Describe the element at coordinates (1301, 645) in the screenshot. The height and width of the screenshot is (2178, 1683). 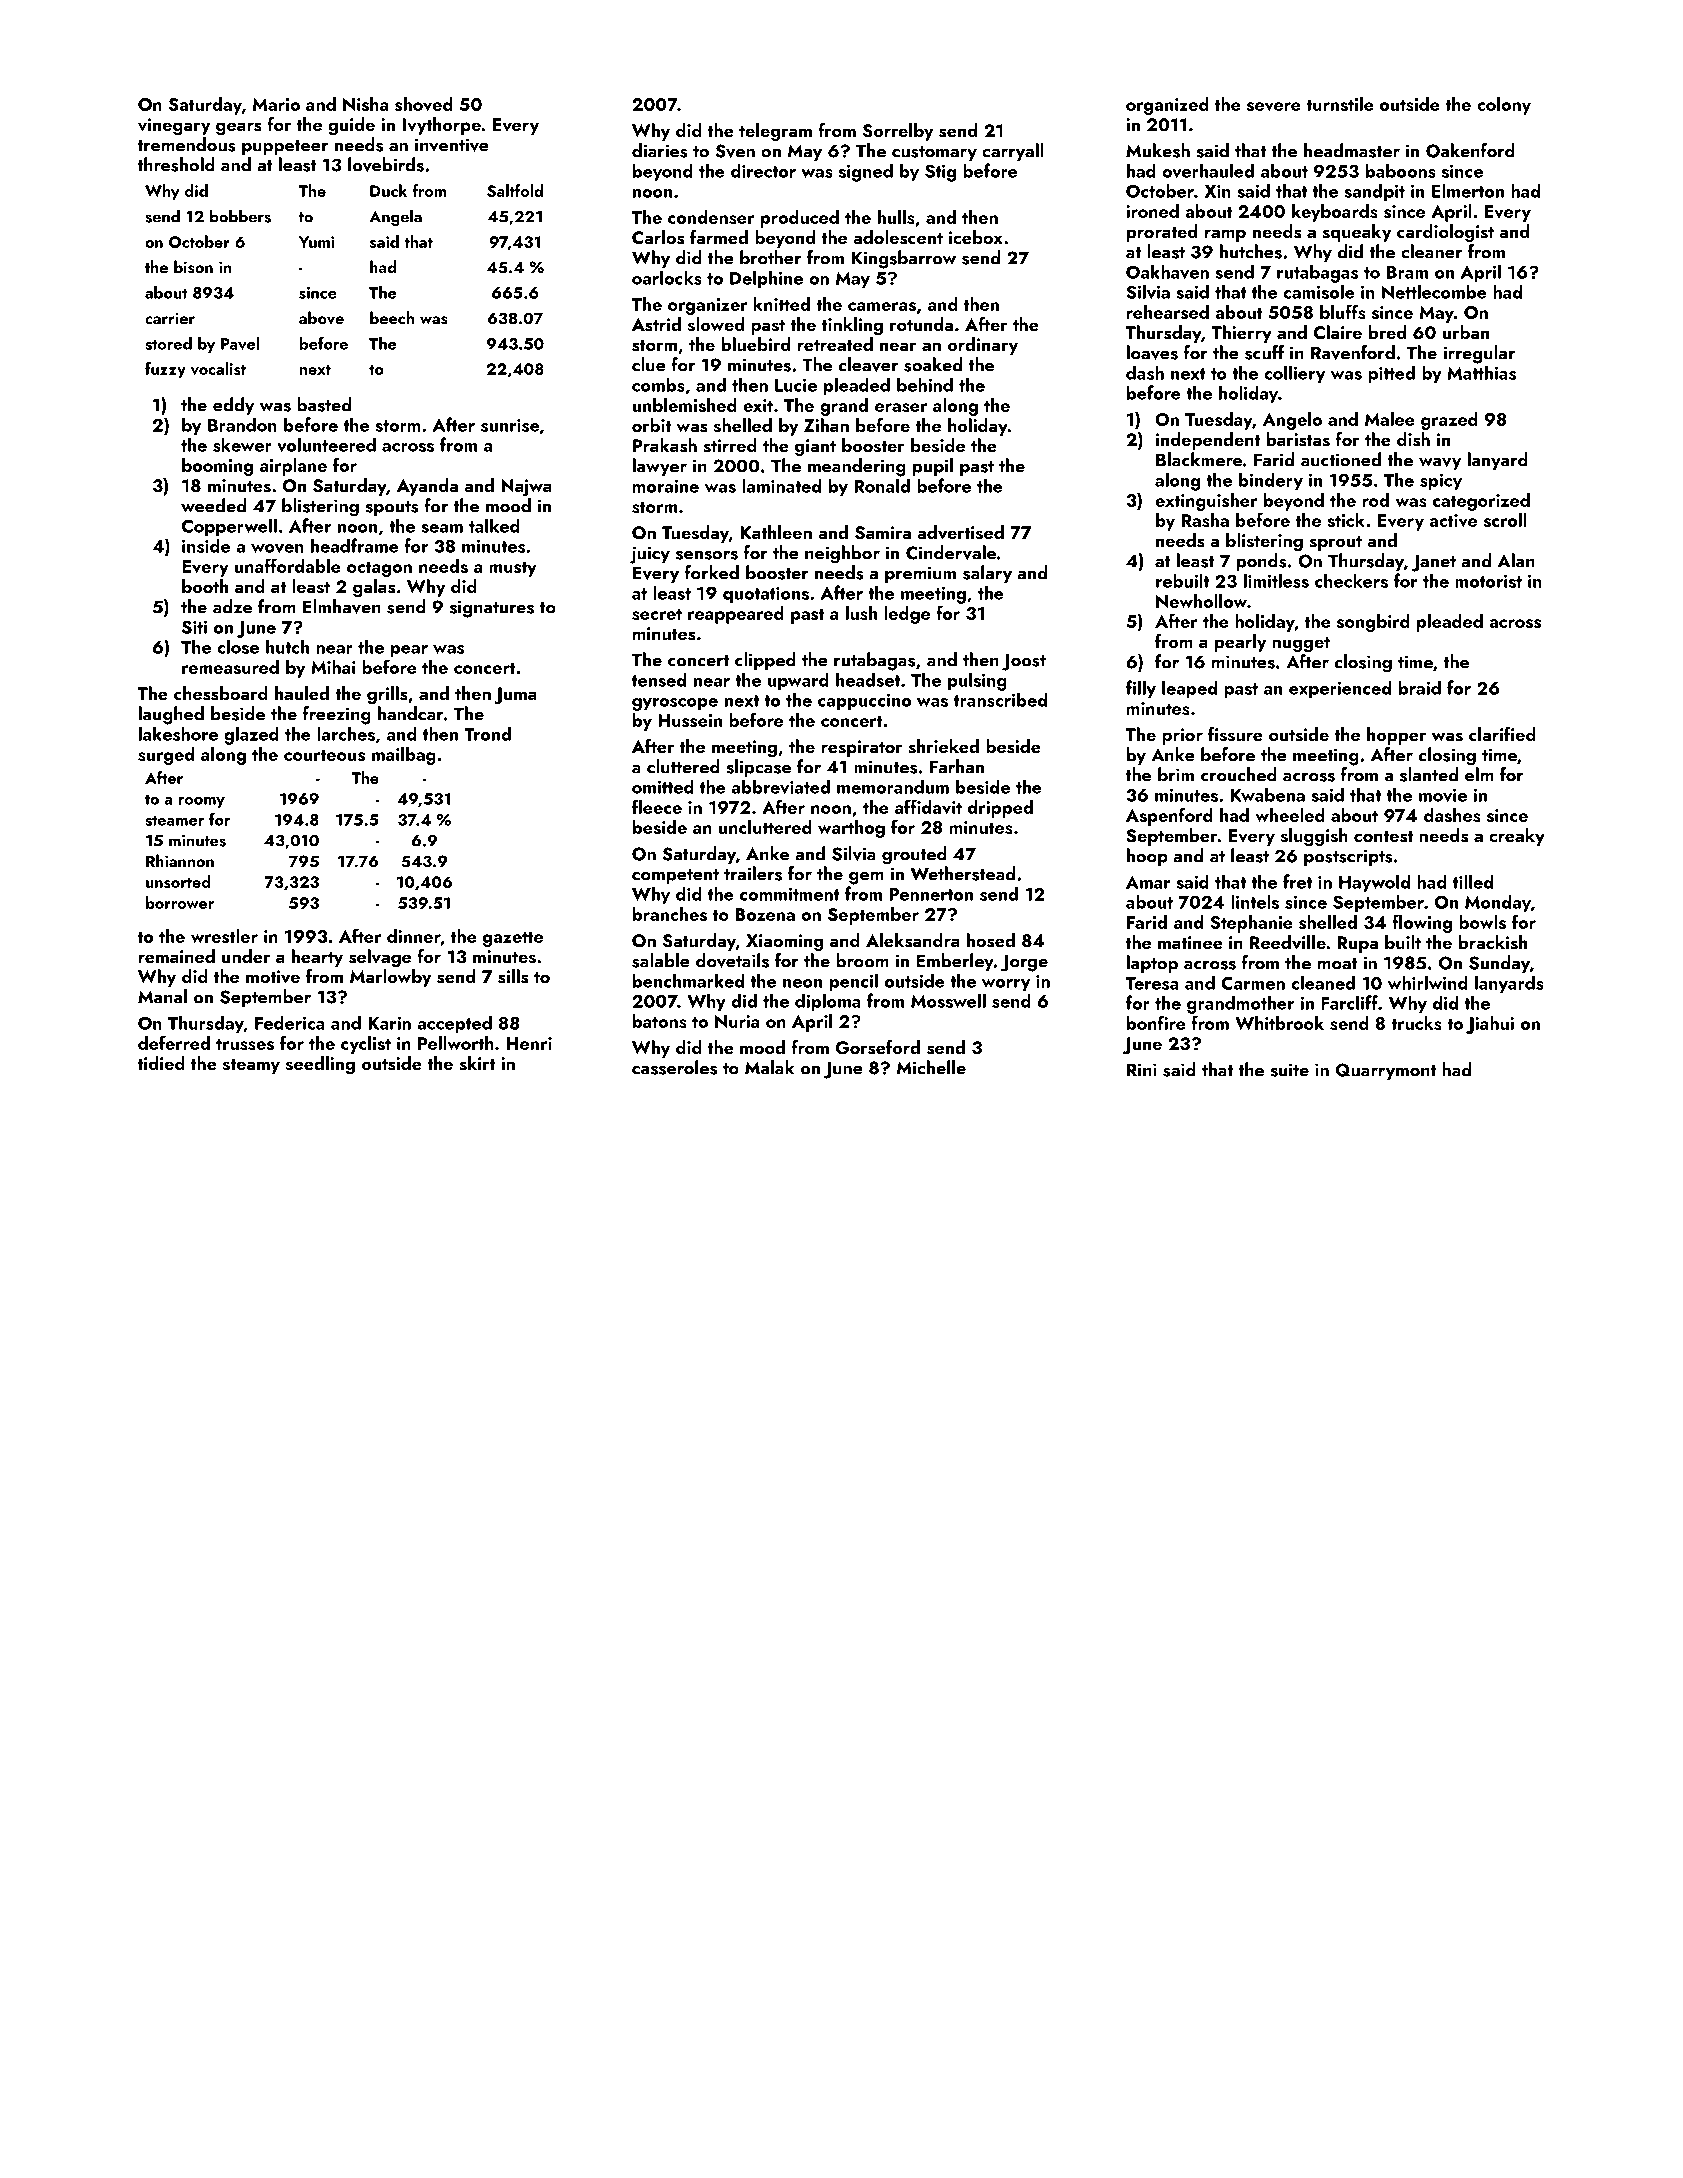
I see `nugget` at that location.
